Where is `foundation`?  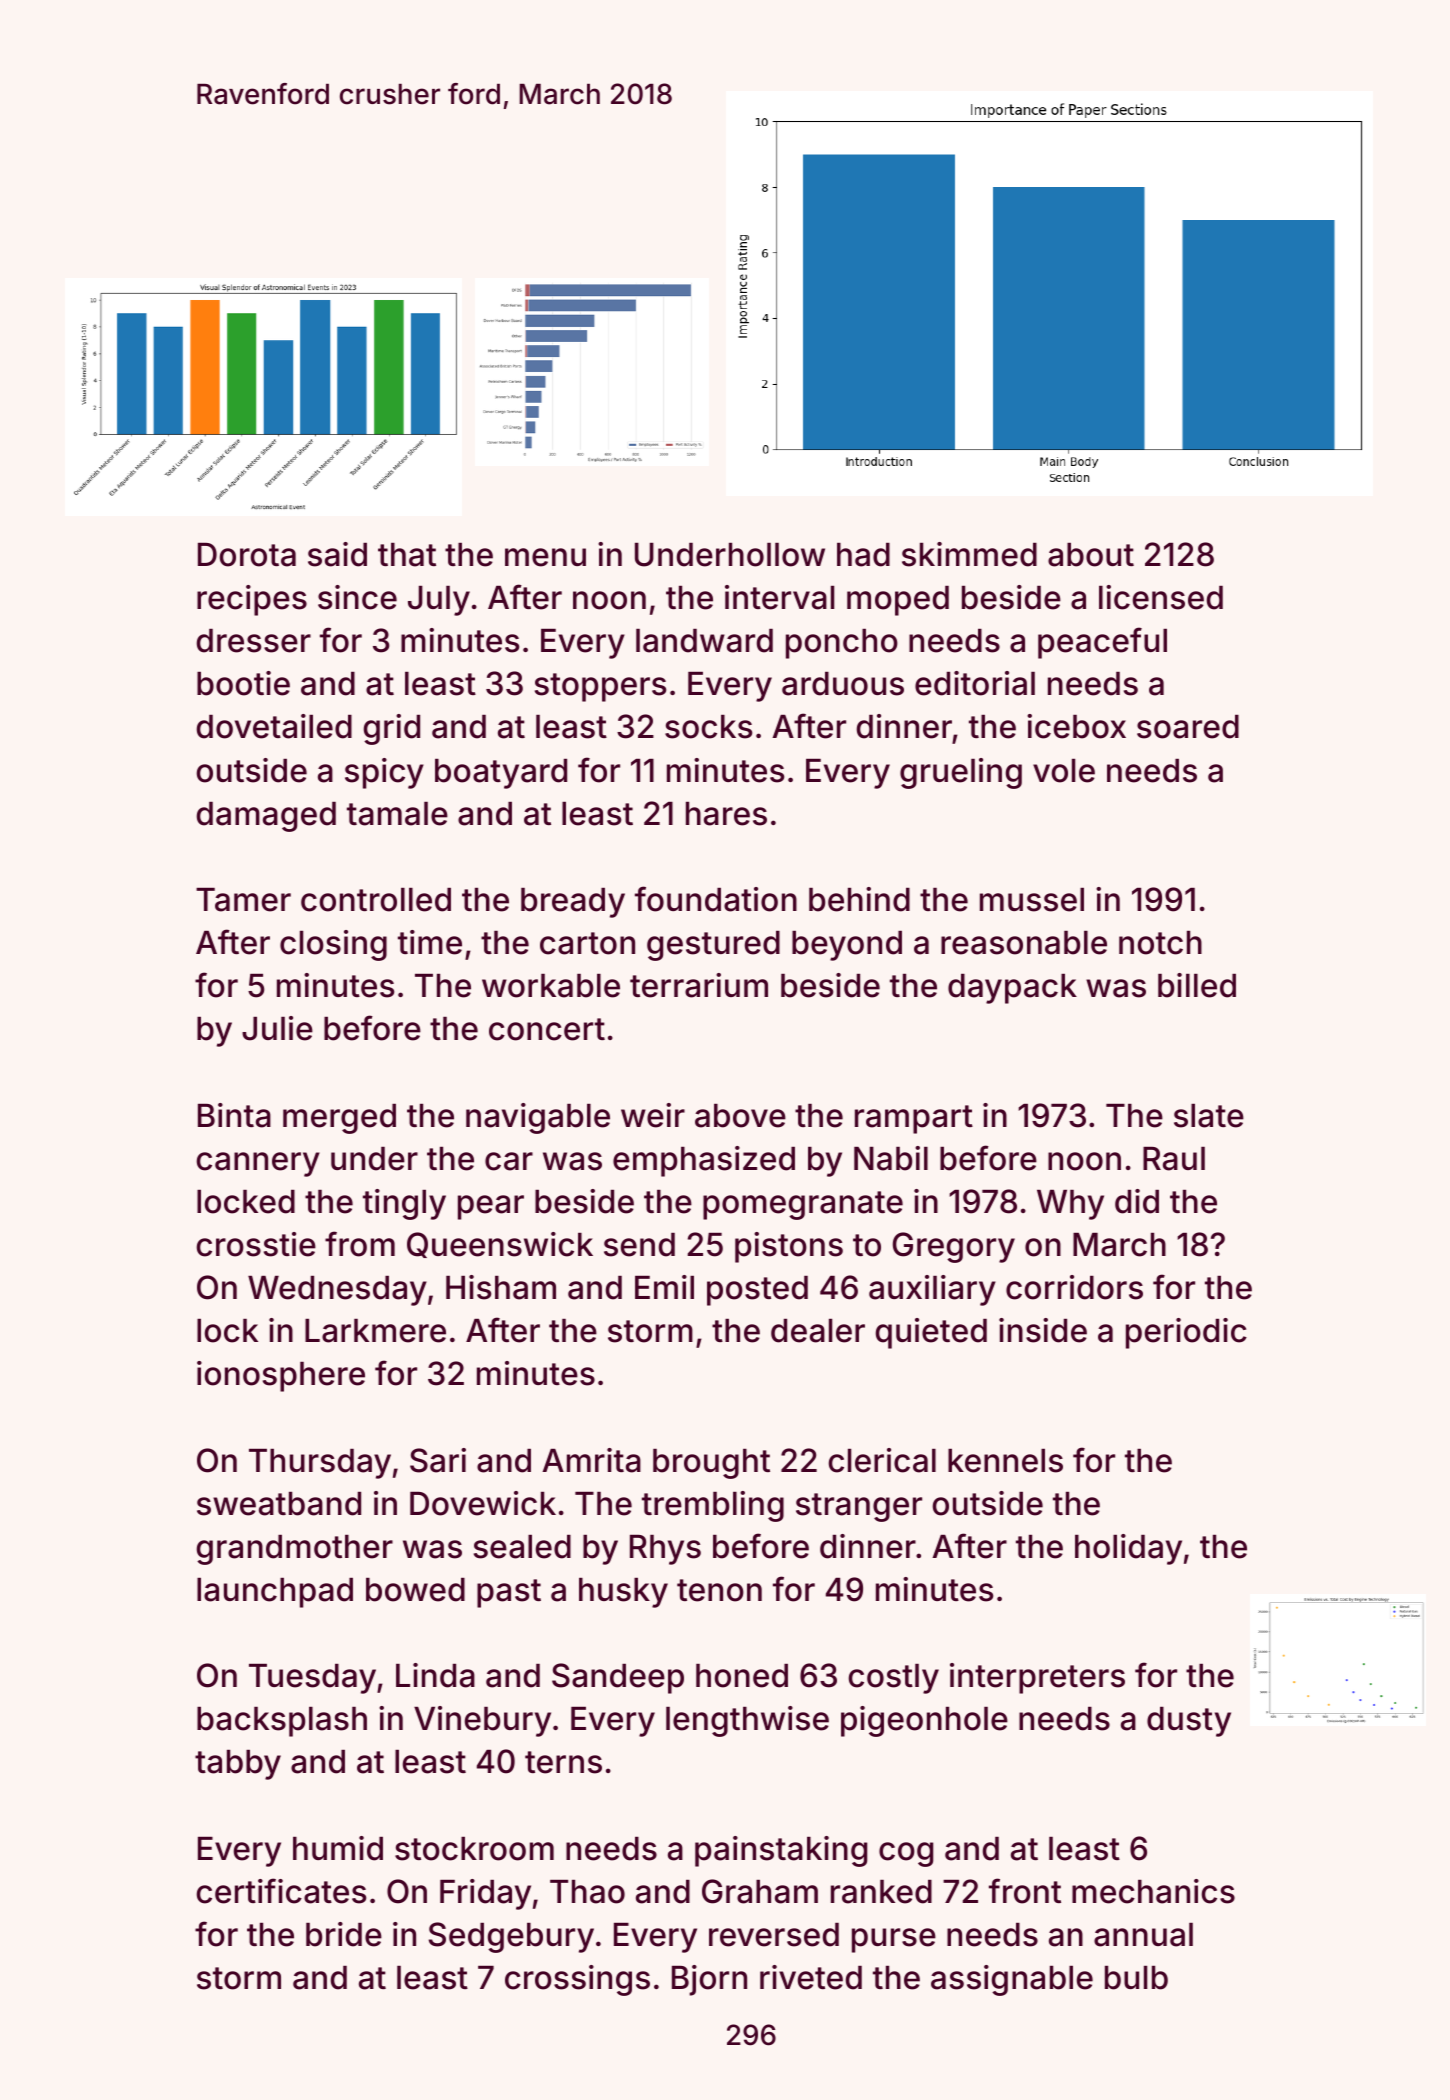 foundation is located at coordinates (716, 899).
